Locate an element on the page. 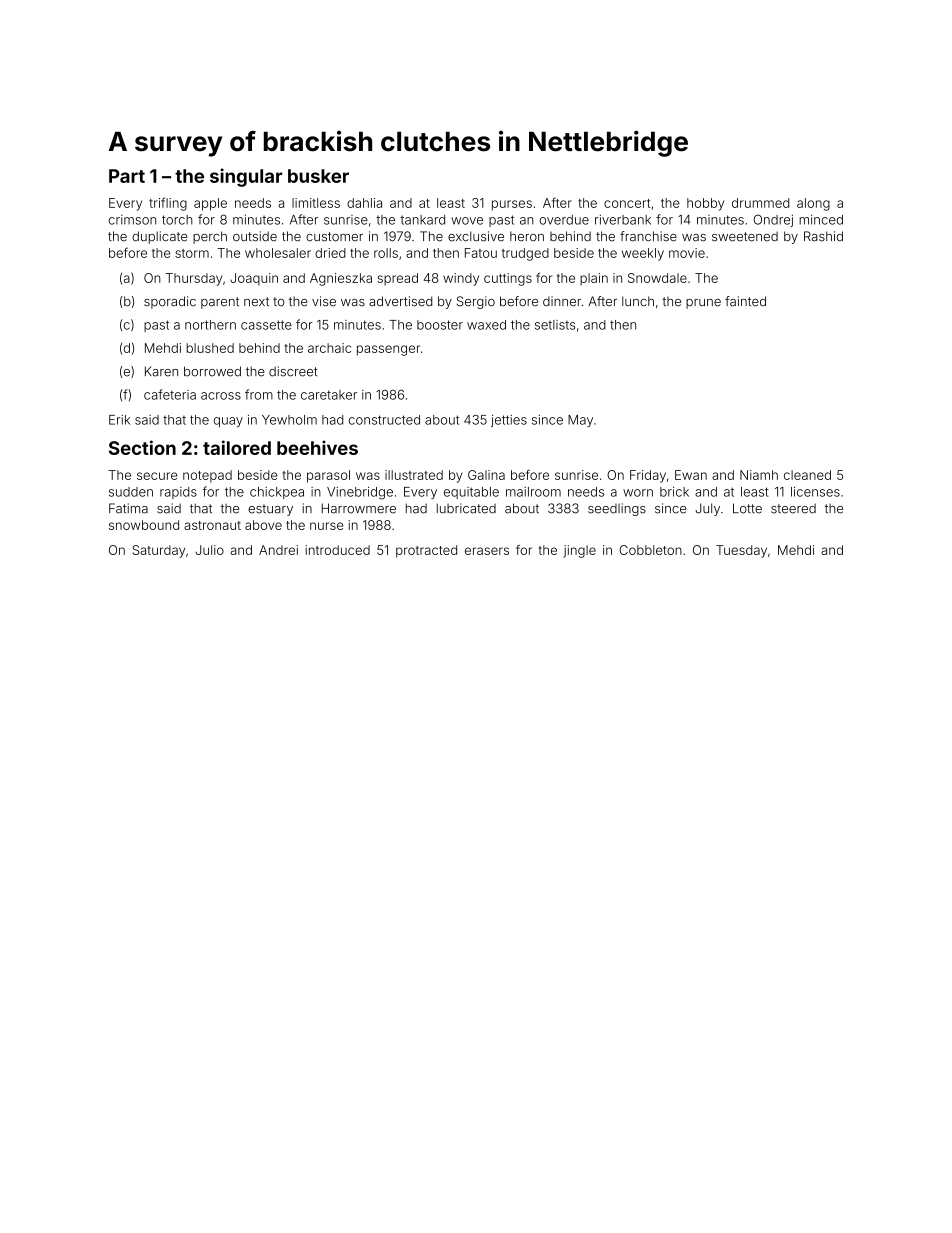 This image has height=1233, width=952. trudged is located at coordinates (525, 254).
